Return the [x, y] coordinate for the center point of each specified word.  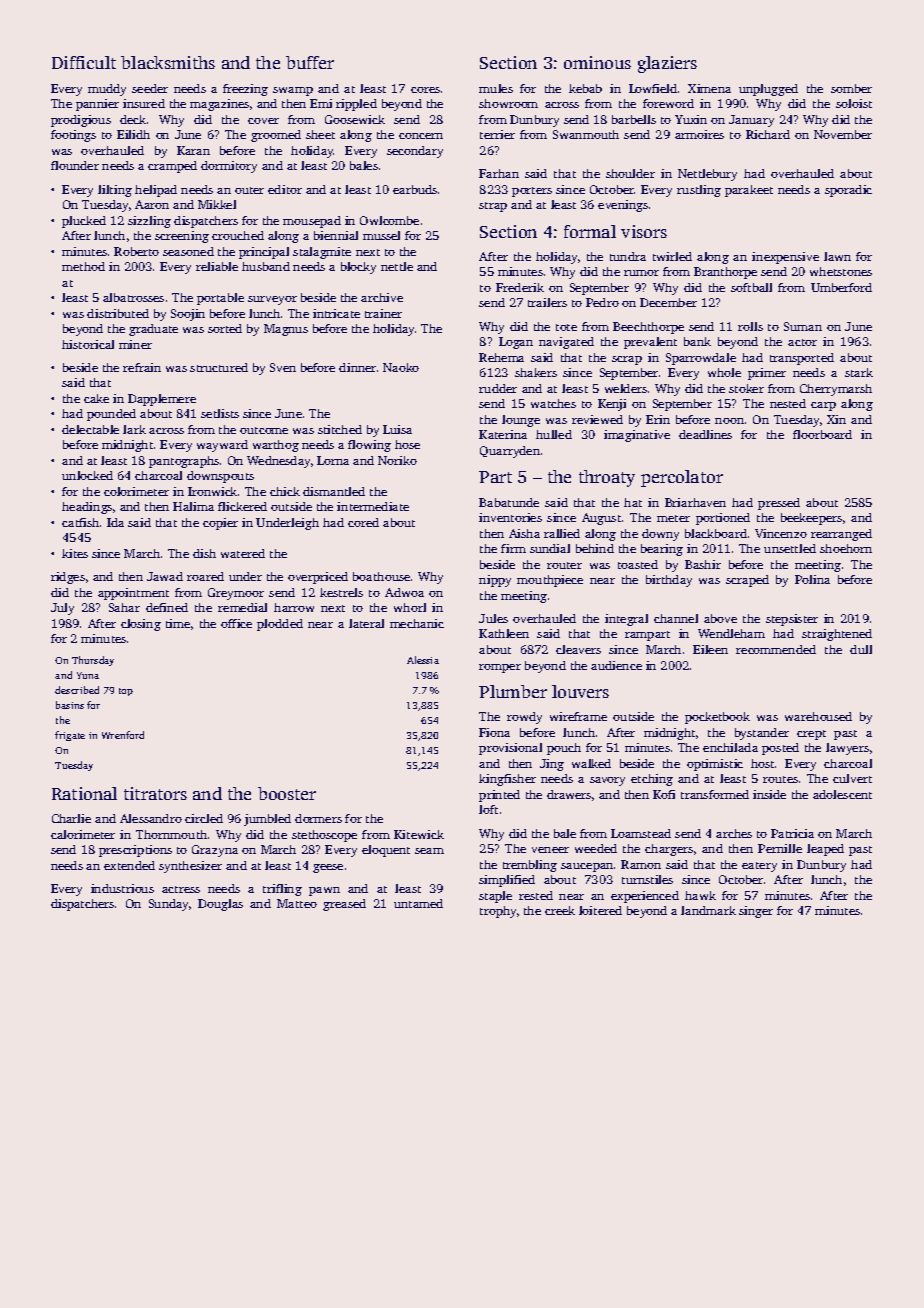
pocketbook [717, 718]
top [126, 692]
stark [859, 372]
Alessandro [151, 818]
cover [263, 121]
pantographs [184, 462]
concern [421, 136]
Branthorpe [725, 273]
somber [851, 88]
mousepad [312, 222]
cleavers [578, 649]
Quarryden [510, 452]
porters [532, 192]
